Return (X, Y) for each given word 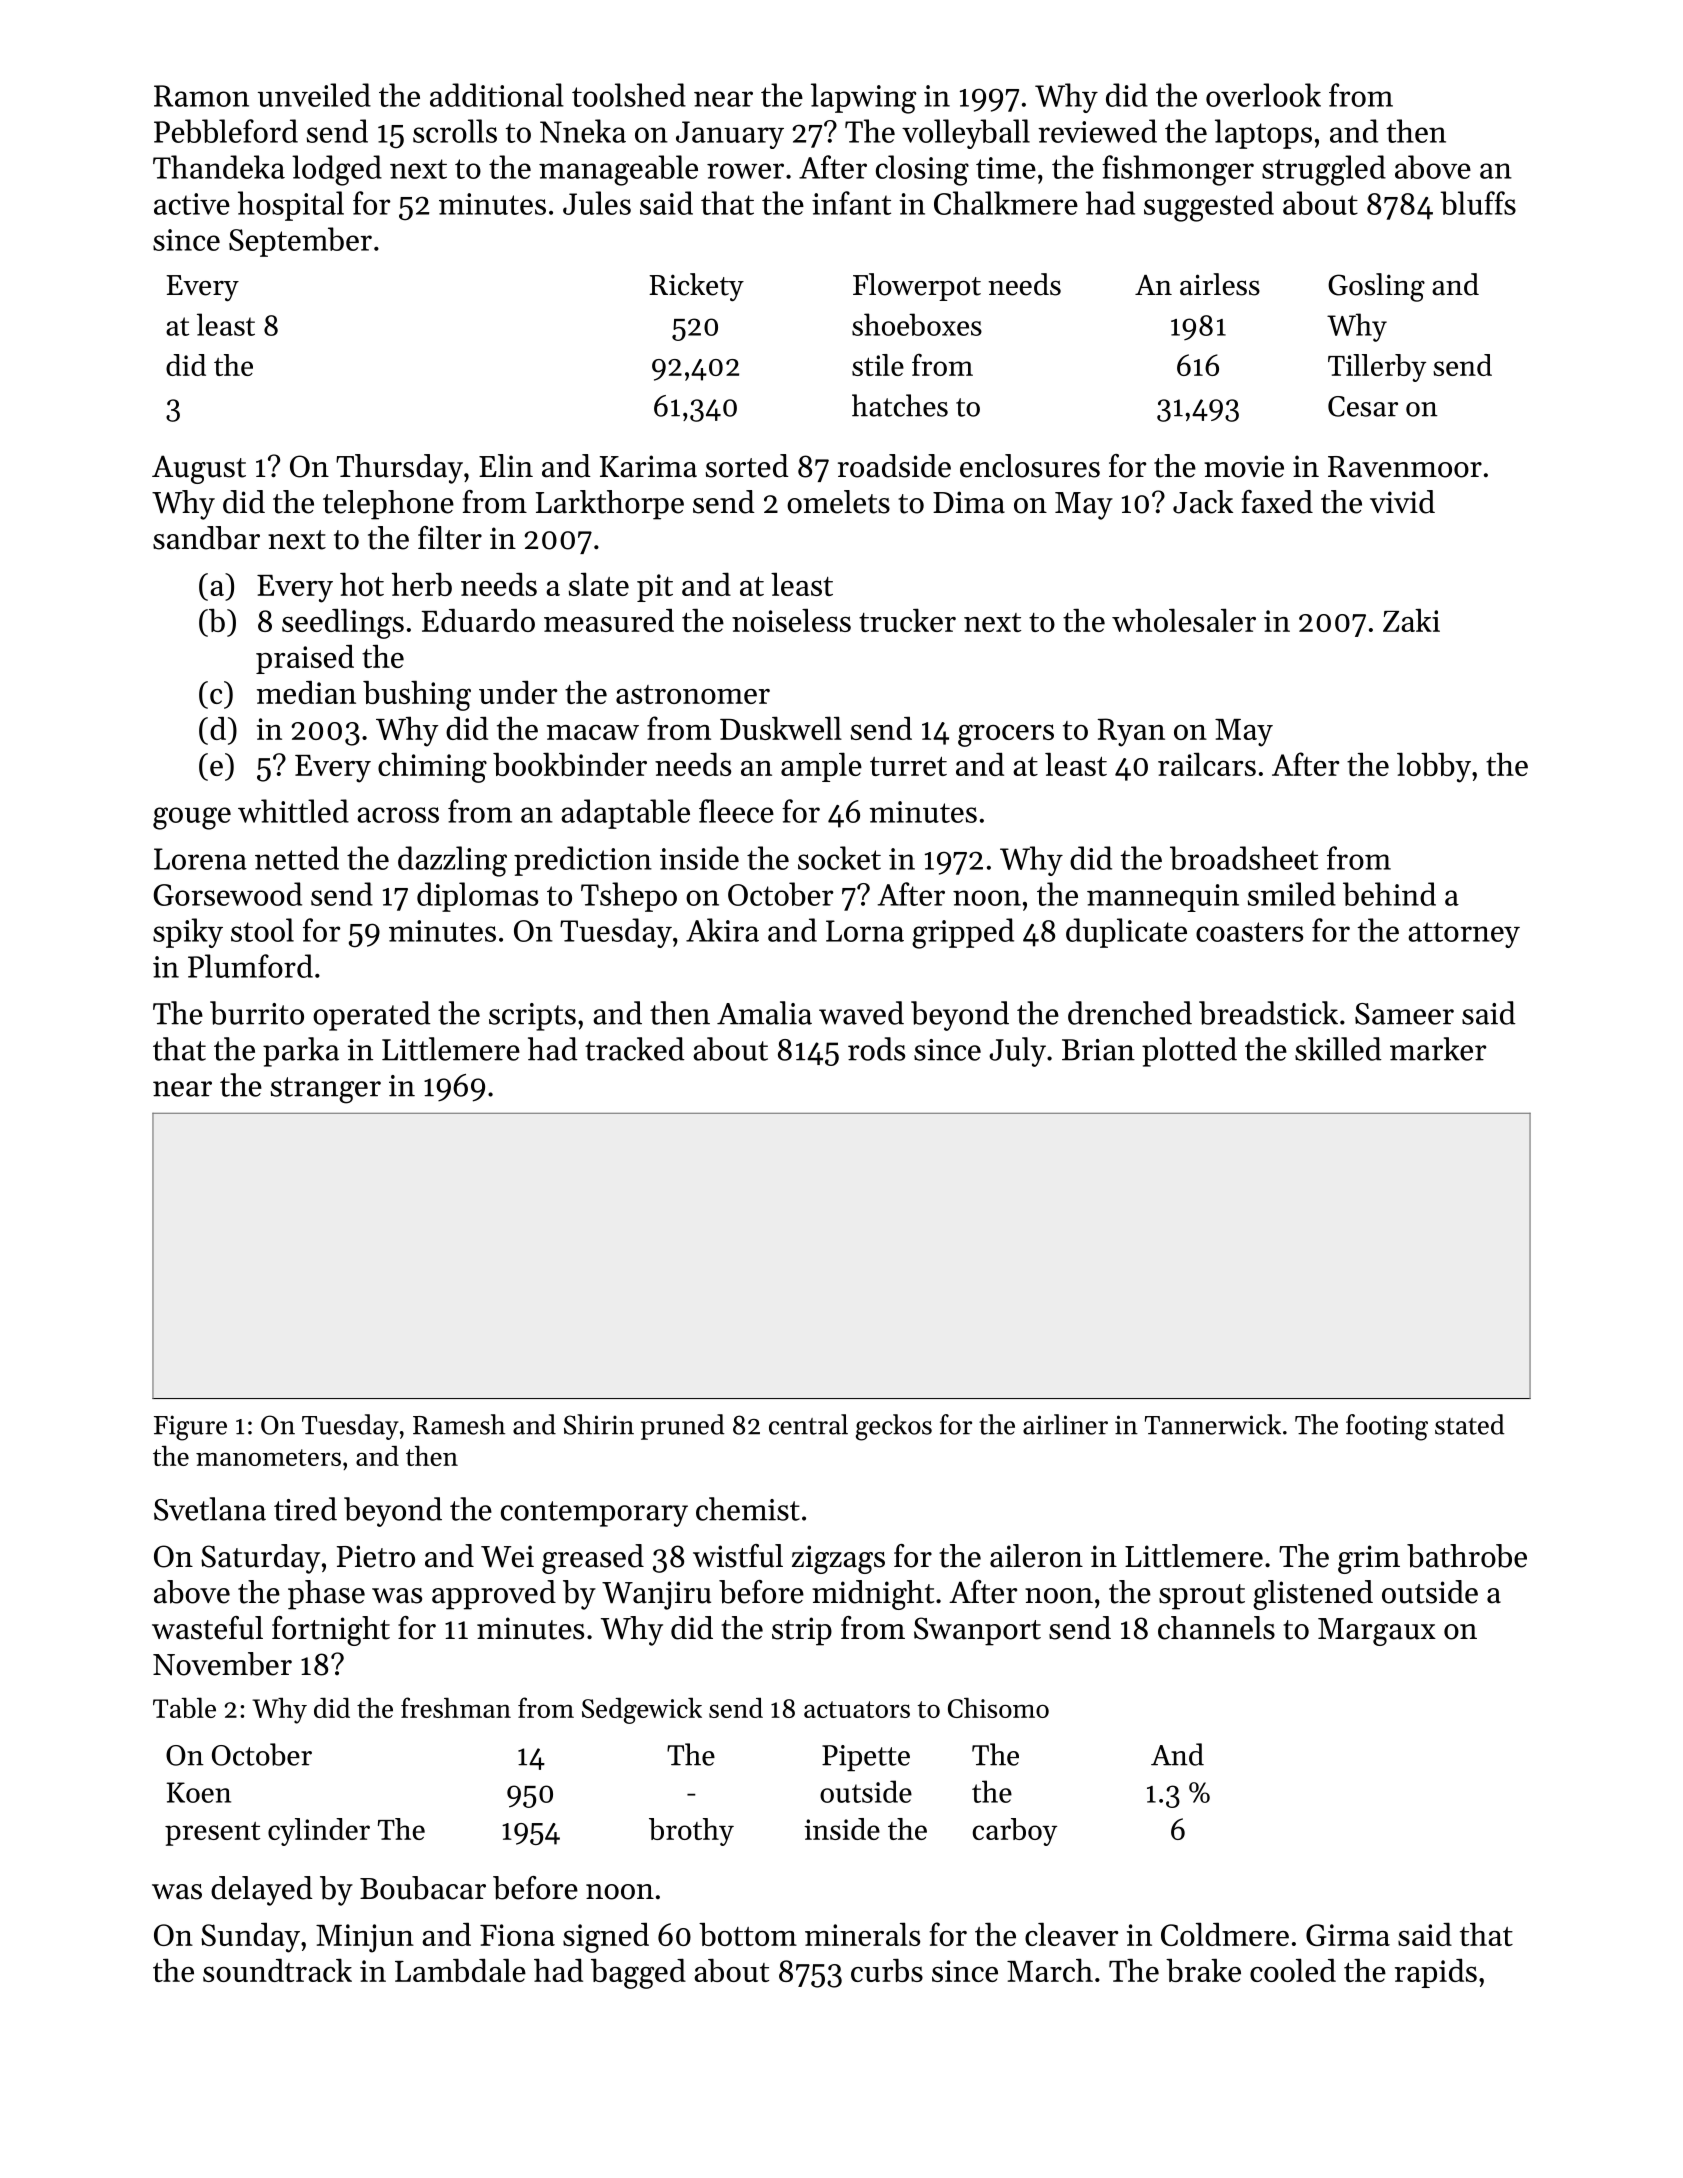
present (212, 1834)
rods (876, 1049)
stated (1470, 1424)
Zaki (1411, 620)
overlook (1263, 95)
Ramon (201, 96)
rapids (1436, 1973)
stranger (326, 1090)
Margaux (1377, 1632)
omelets (838, 502)
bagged (638, 1974)
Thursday (399, 469)
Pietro (376, 1556)
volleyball (966, 134)
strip (802, 1631)
